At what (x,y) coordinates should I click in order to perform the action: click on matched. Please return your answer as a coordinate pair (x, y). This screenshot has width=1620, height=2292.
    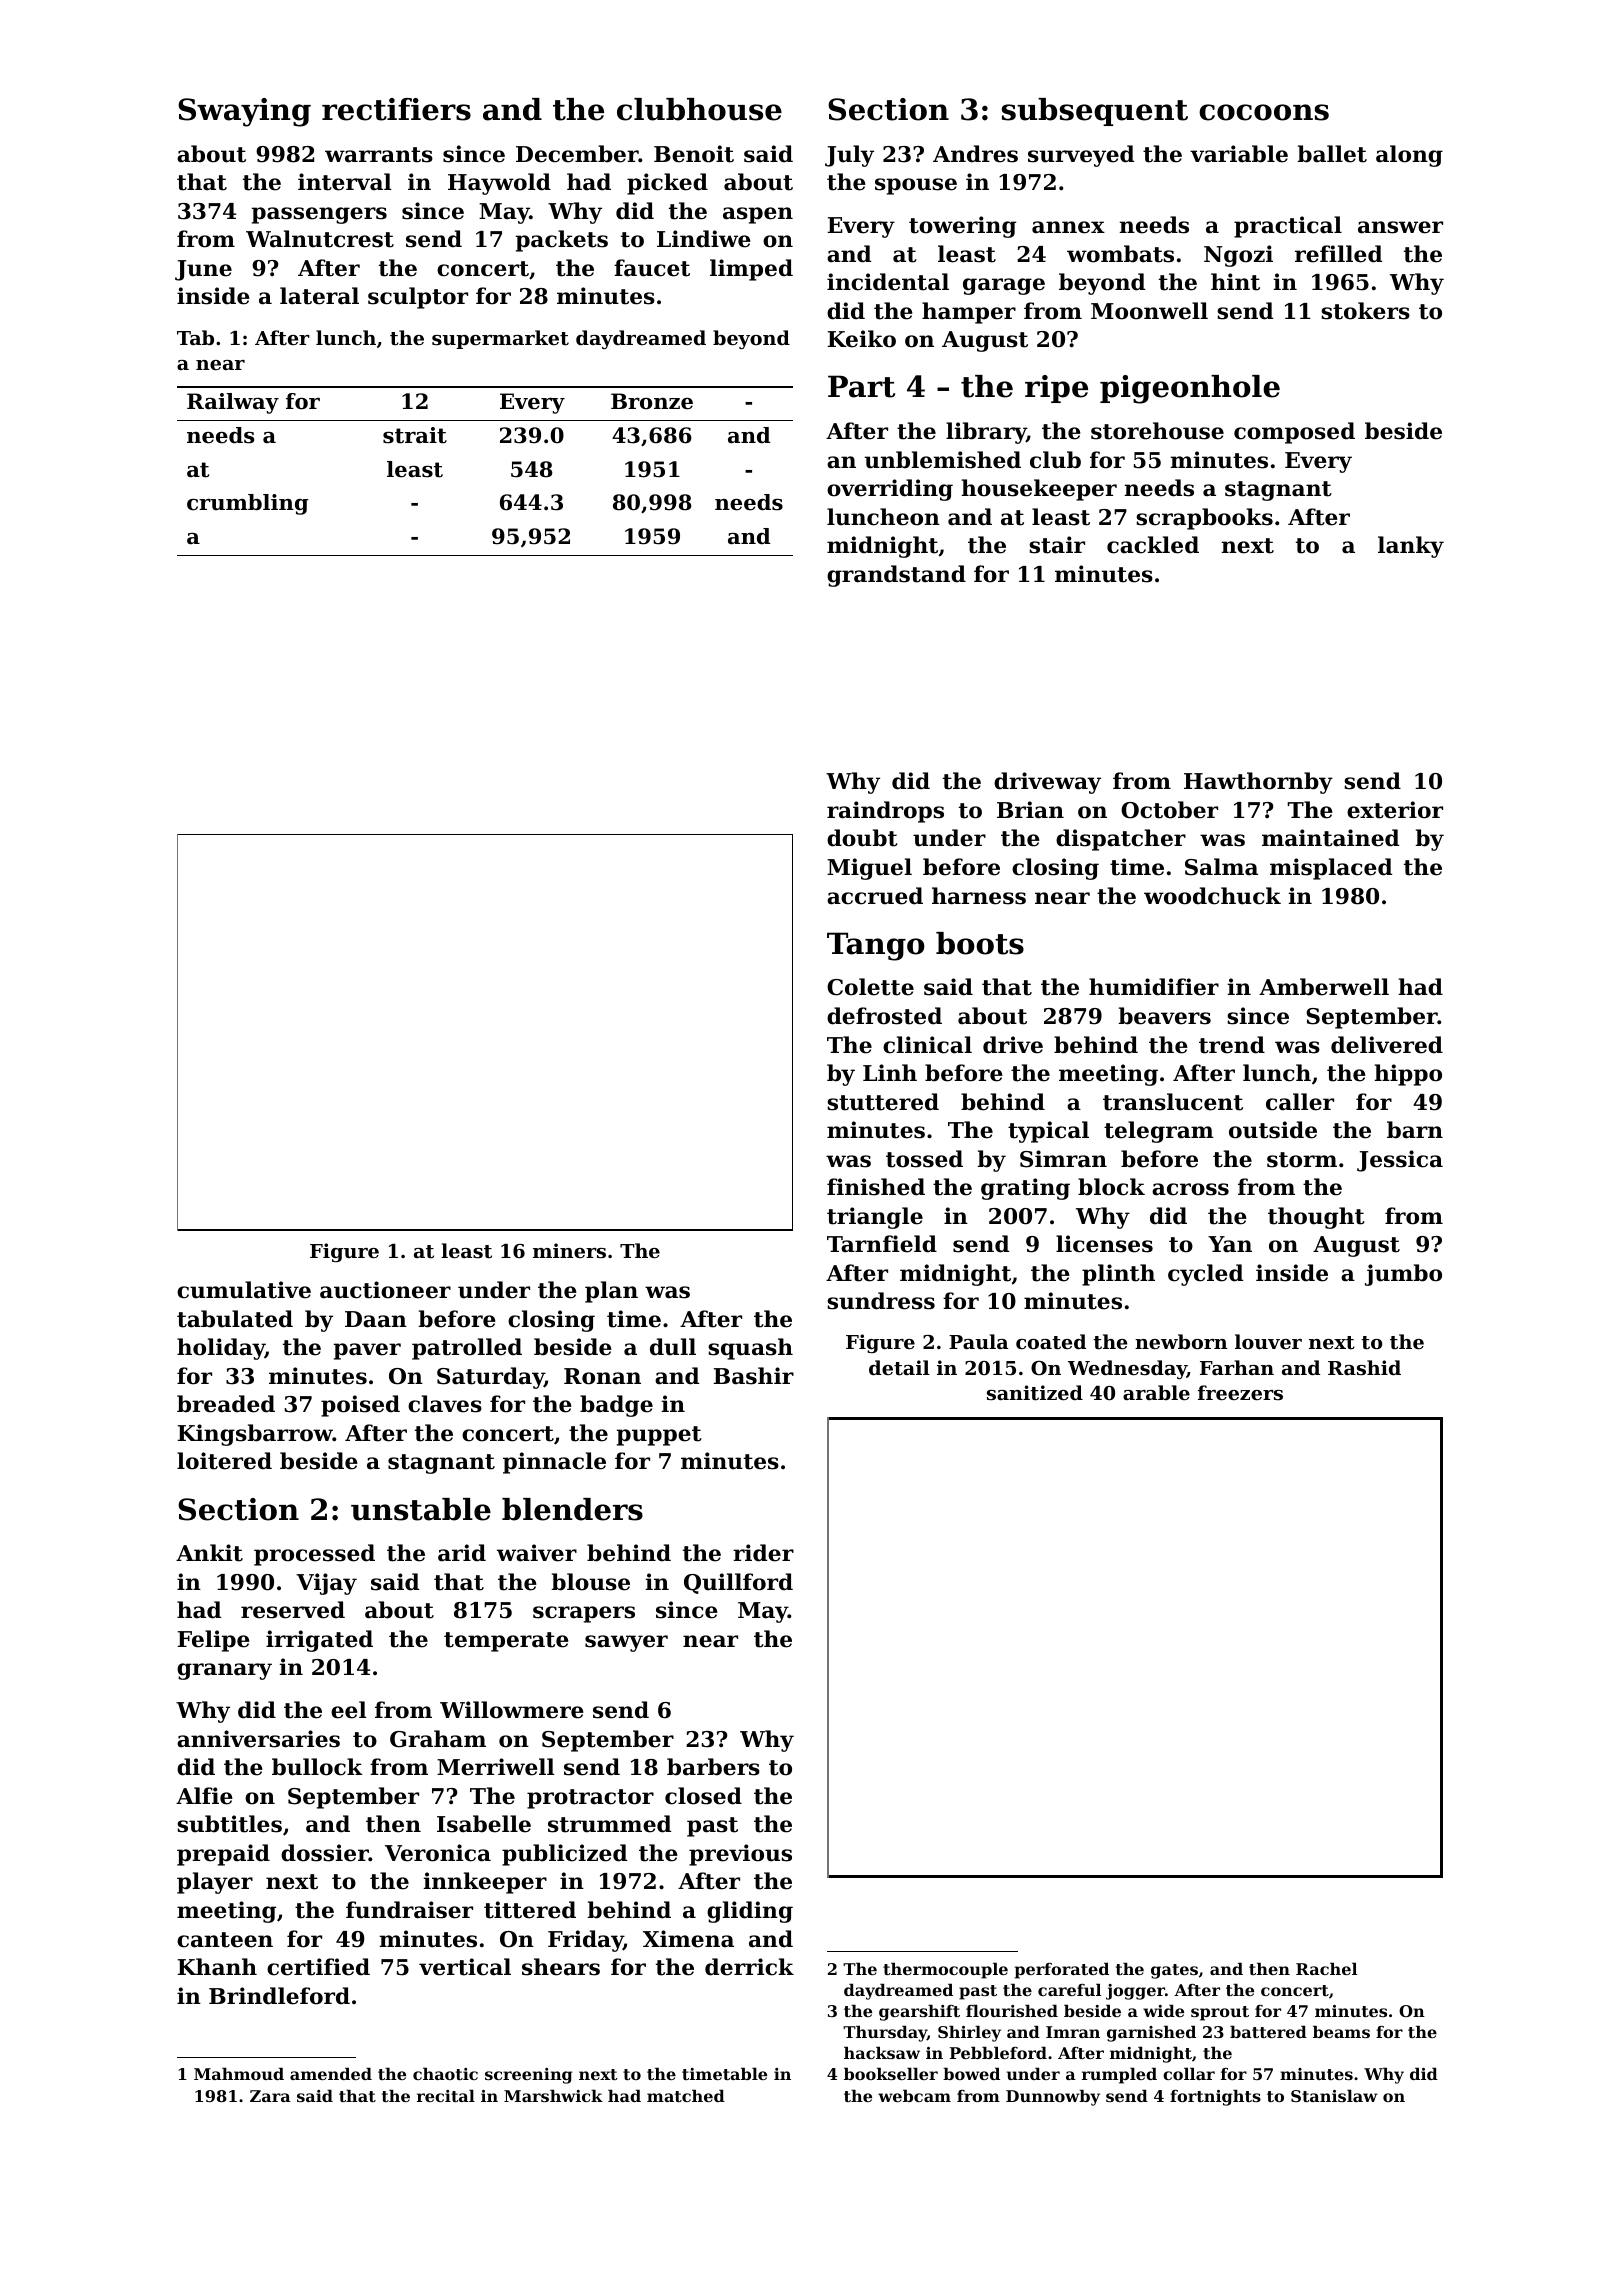
    Looking at the image, I should click on (686, 2095).
